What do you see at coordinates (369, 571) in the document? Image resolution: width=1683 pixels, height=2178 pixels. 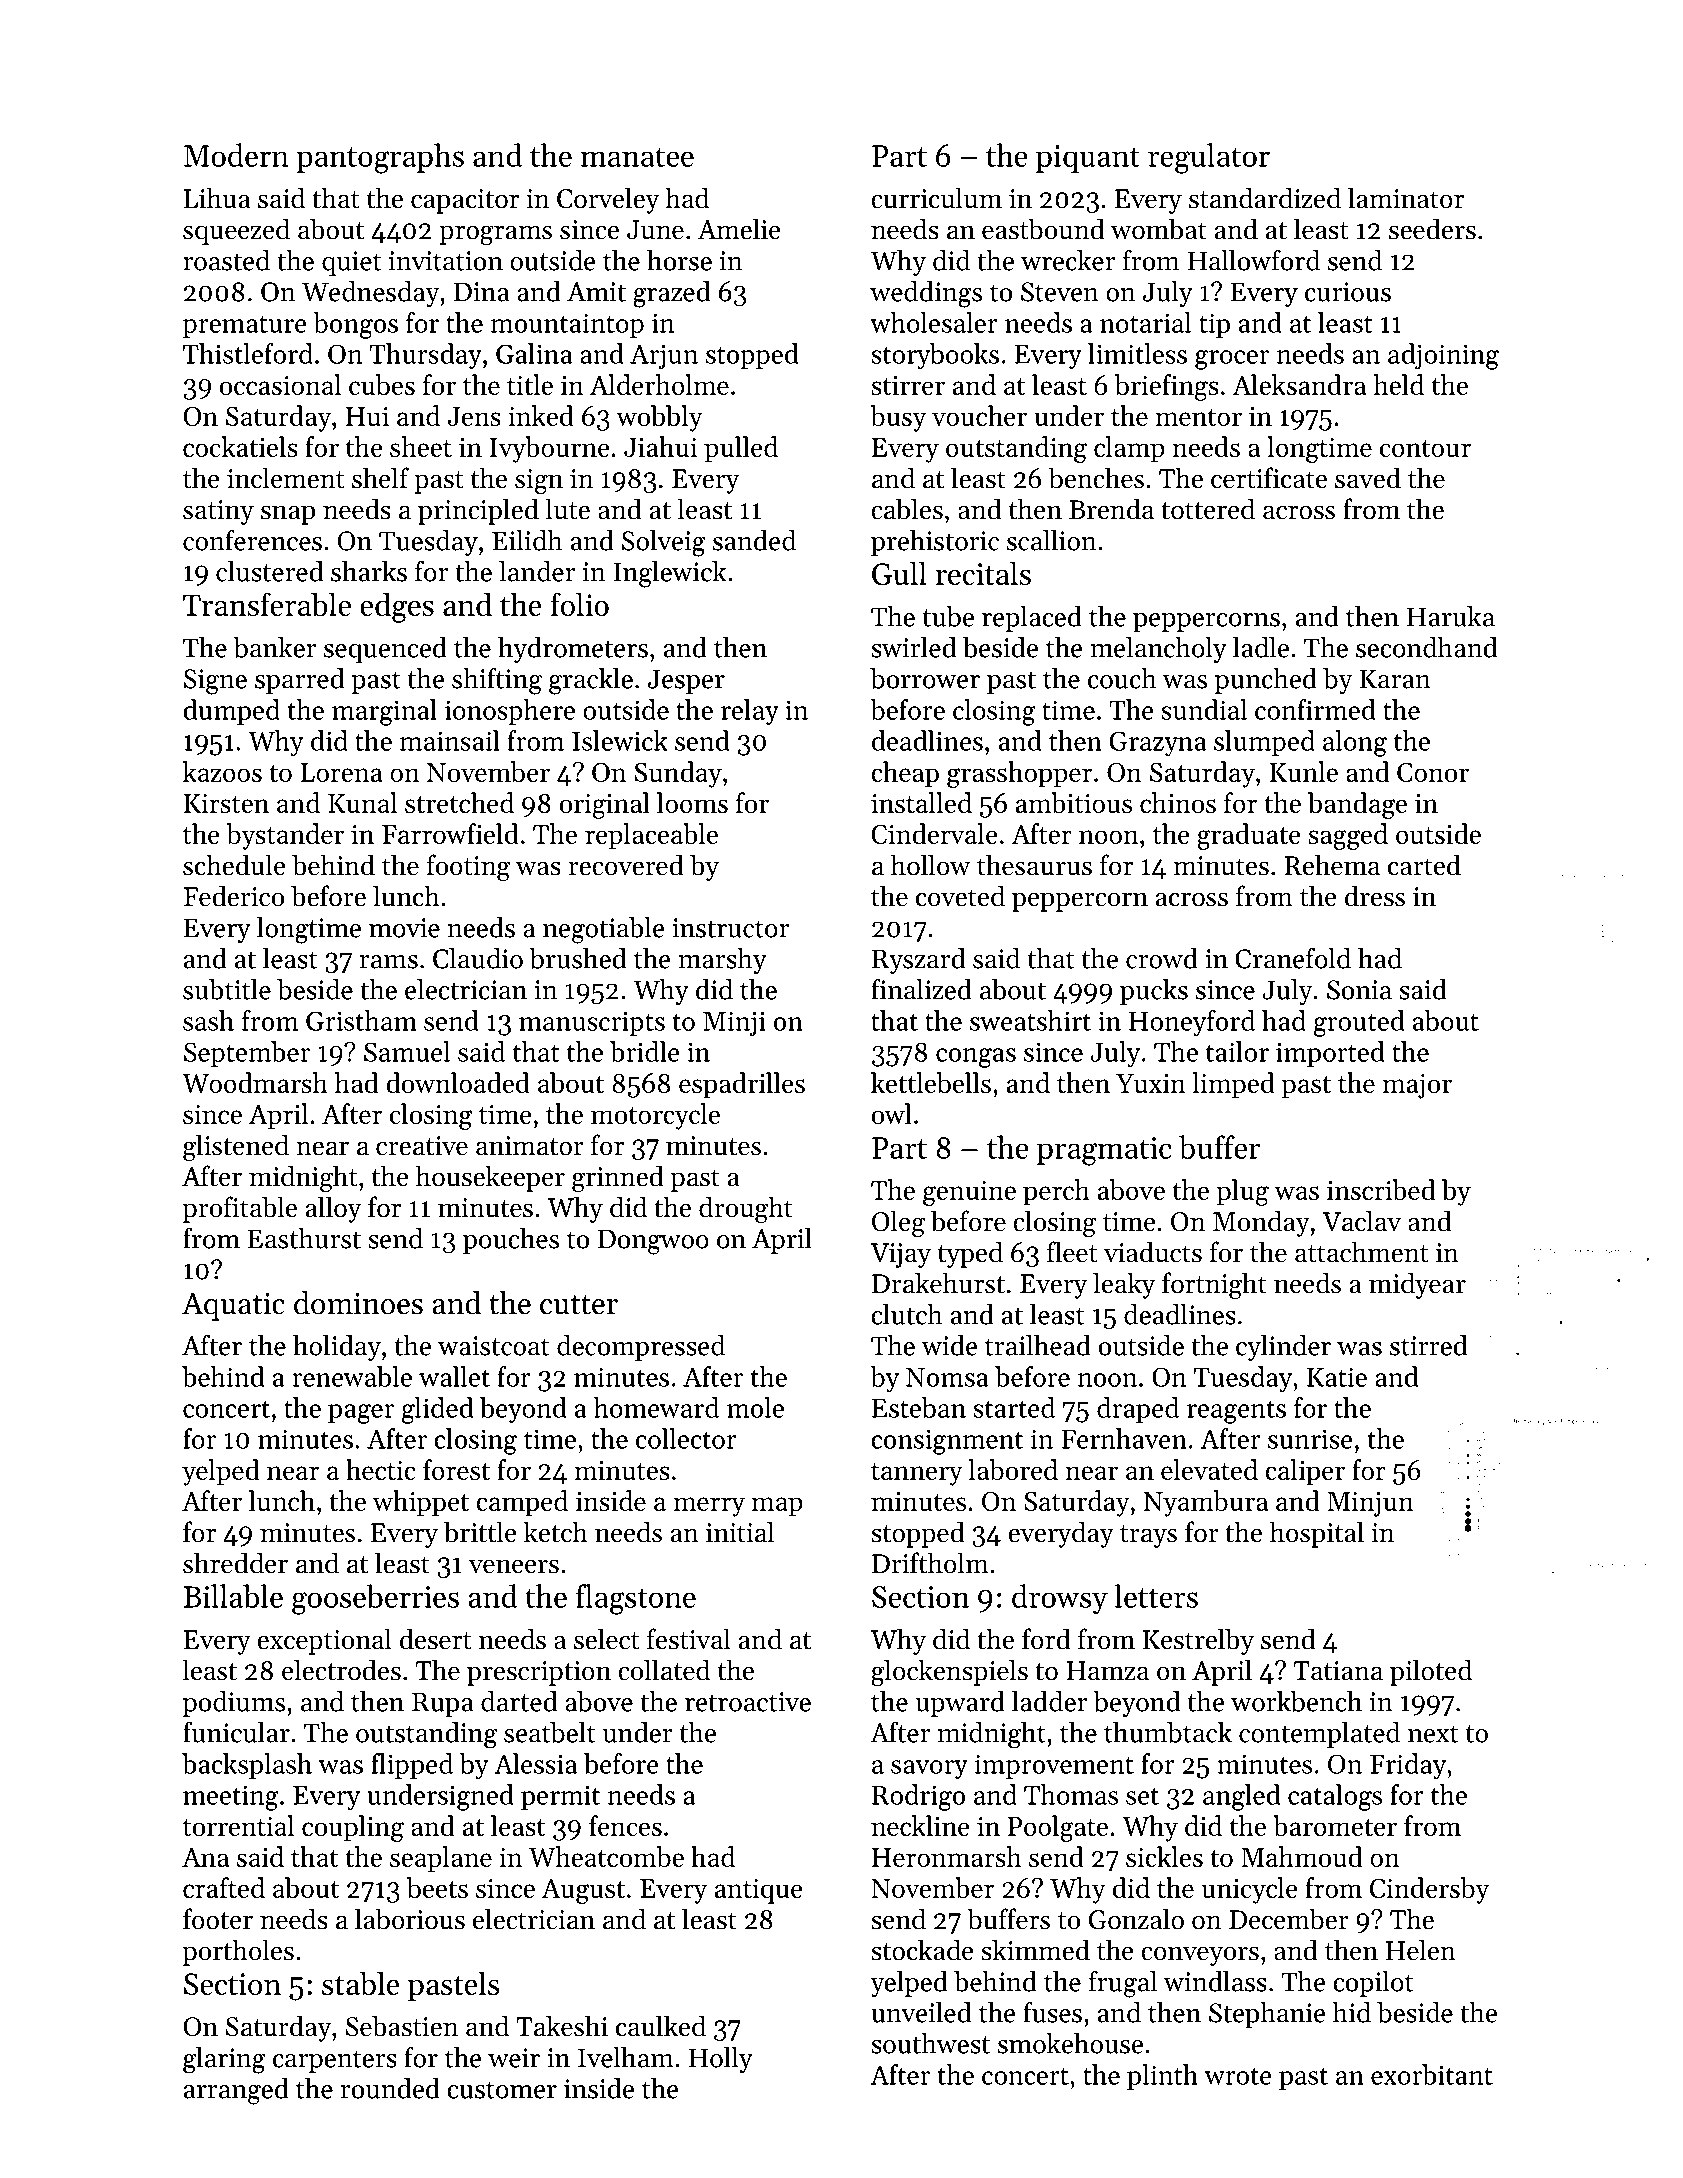 I see `sharks` at bounding box center [369, 571].
